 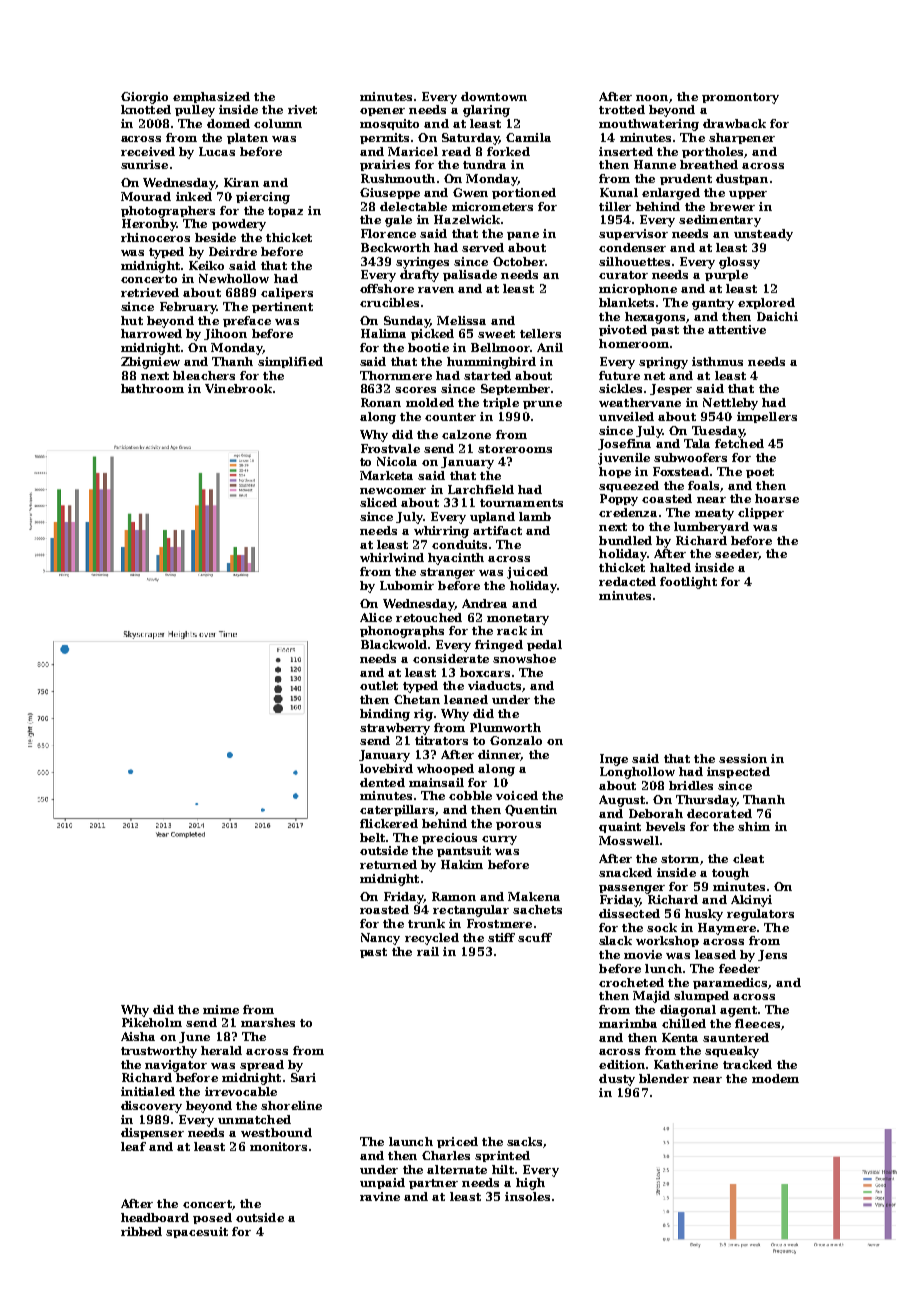 What do you see at coordinates (664, 1078) in the page?
I see `blender` at bounding box center [664, 1078].
